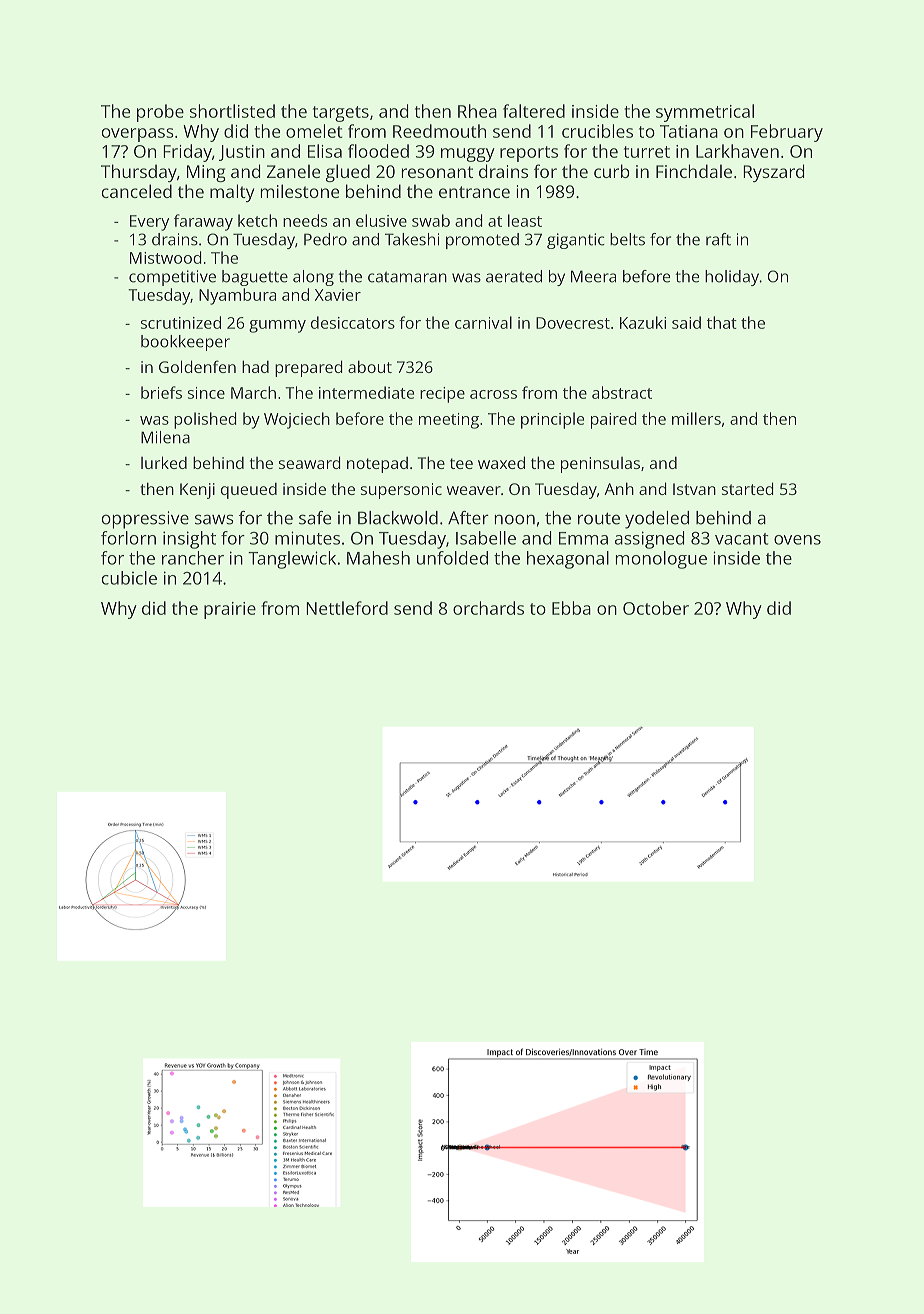 The height and width of the document is (1314, 924). What do you see at coordinates (407, 277) in the document?
I see `catamaran` at bounding box center [407, 277].
